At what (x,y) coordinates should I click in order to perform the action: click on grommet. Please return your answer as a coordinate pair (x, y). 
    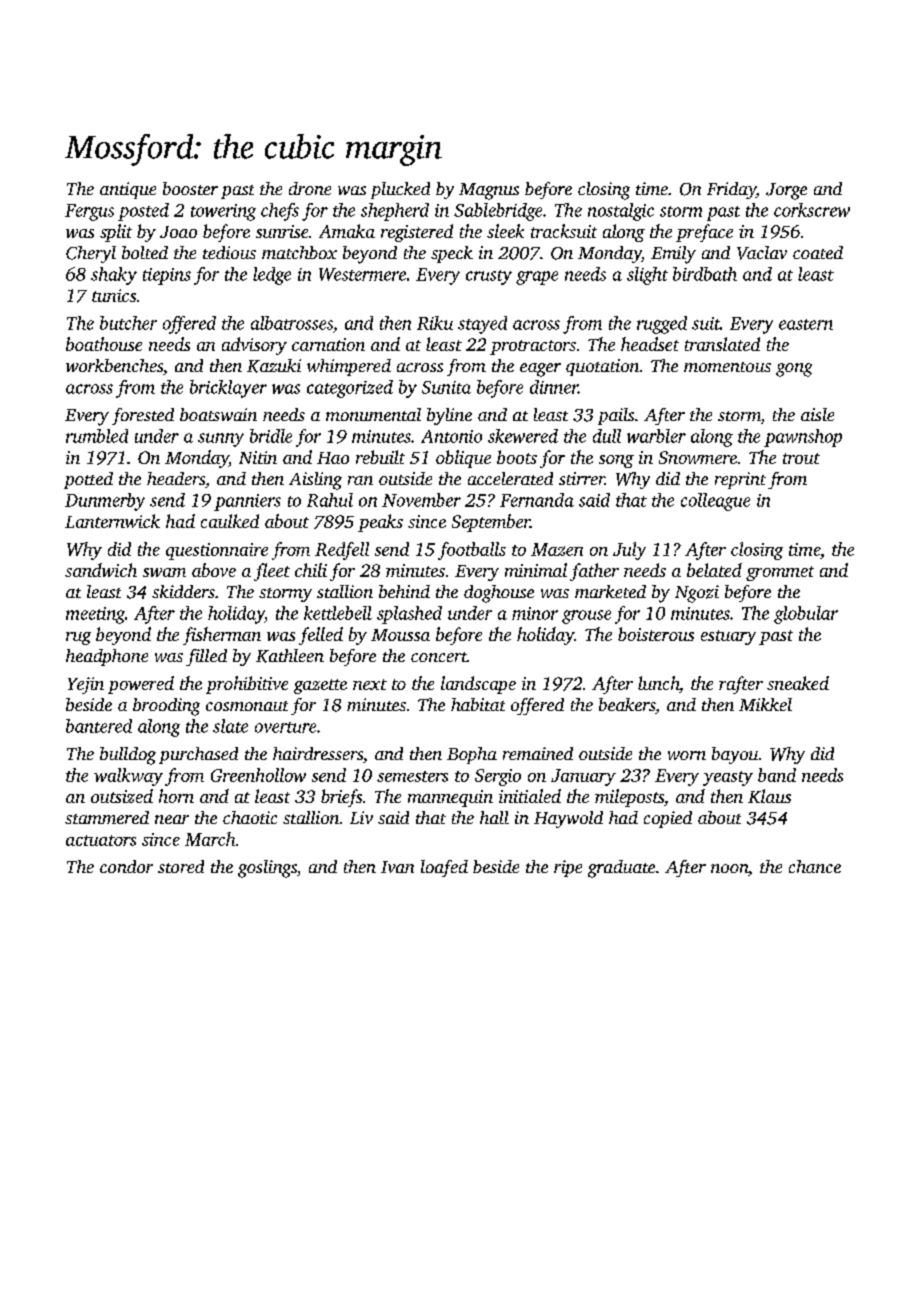
    Looking at the image, I should click on (780, 573).
